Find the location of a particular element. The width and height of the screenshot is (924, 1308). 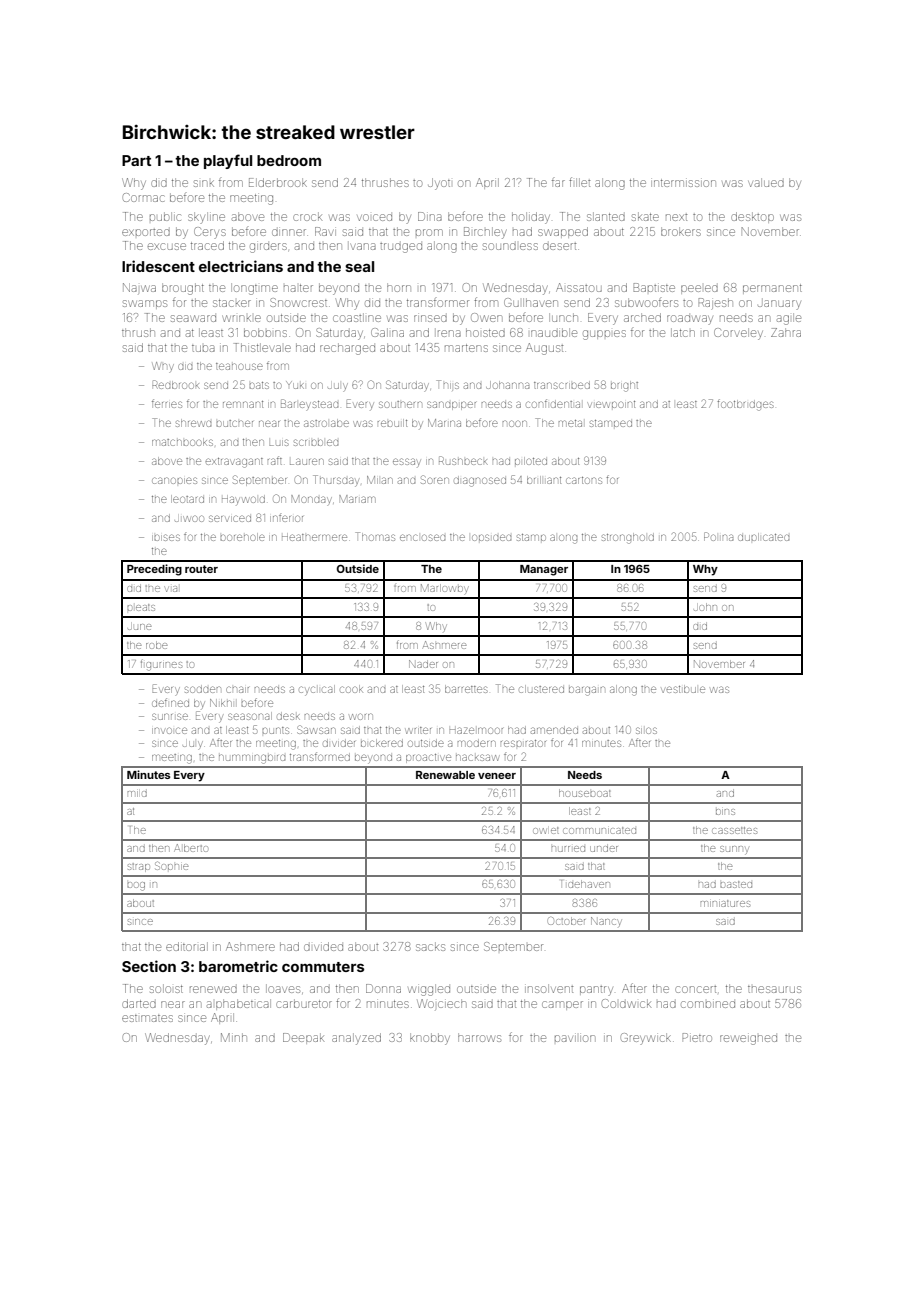

bargain is located at coordinates (587, 691).
